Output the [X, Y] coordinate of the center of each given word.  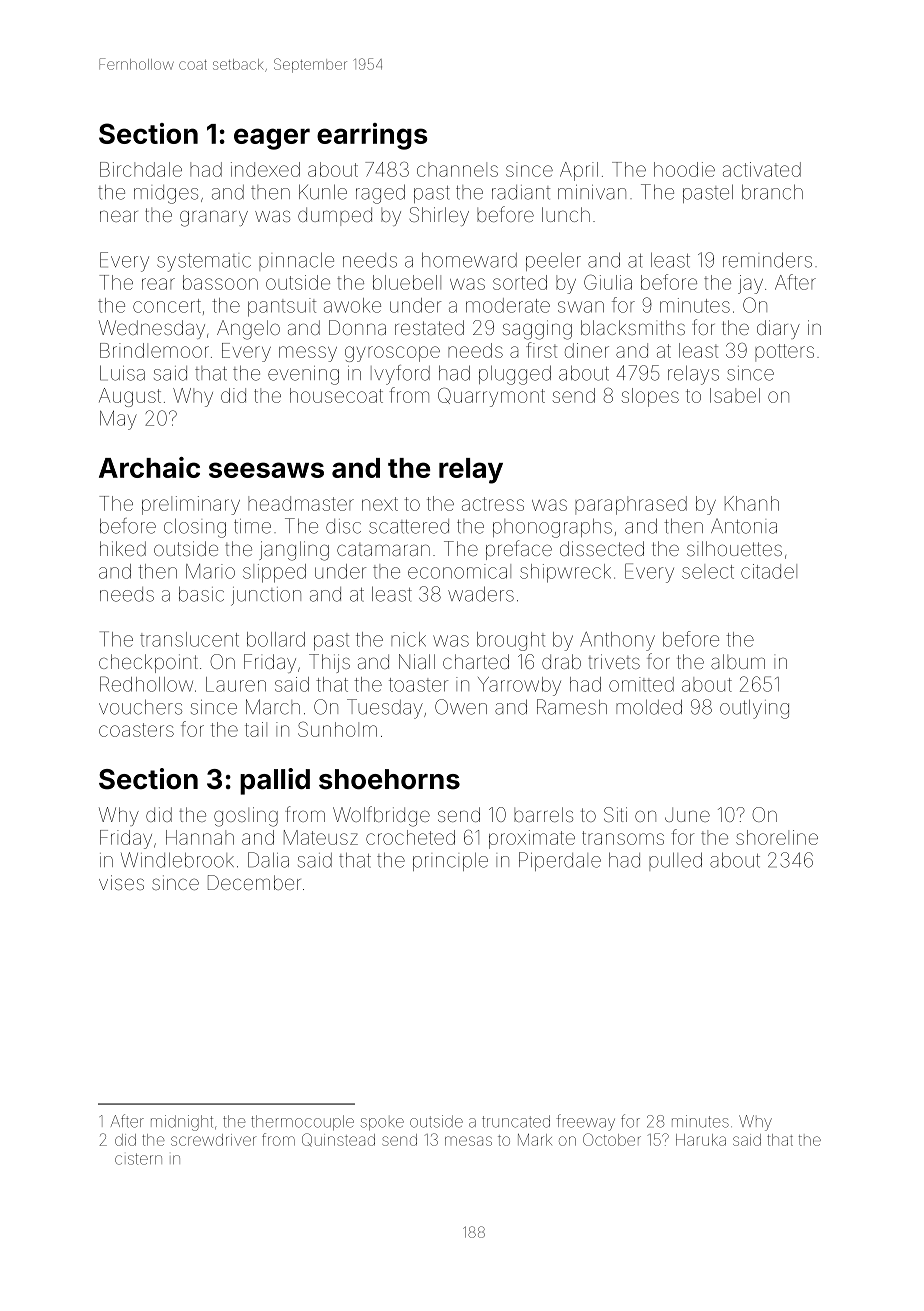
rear [158, 284]
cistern [138, 1159]
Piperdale [560, 861]
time [252, 526]
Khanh [752, 503]
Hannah [200, 837]
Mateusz [321, 837]
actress [493, 504]
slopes [650, 397]
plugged [515, 375]
